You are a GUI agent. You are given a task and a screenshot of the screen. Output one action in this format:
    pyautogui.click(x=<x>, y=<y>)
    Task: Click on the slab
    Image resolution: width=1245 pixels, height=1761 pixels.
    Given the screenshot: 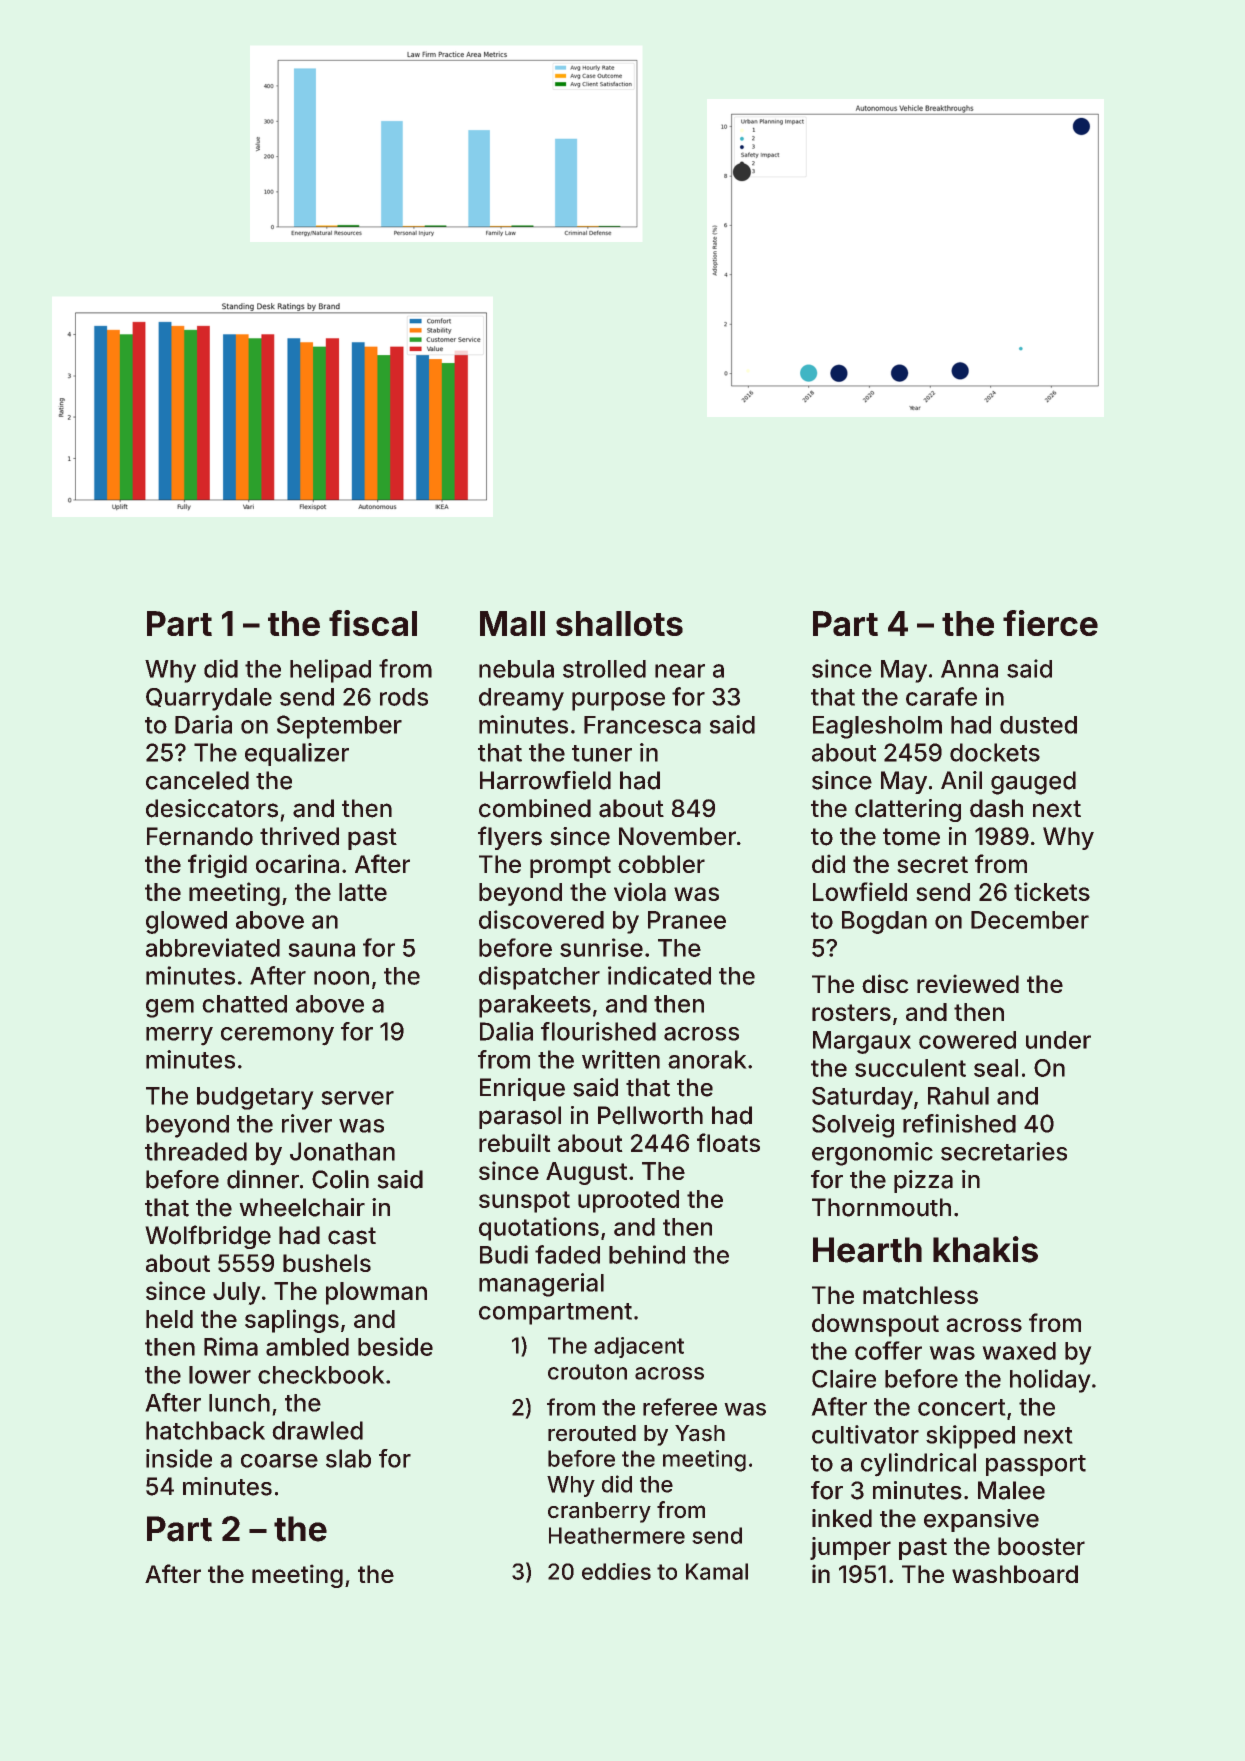 What is the action you would take?
    pyautogui.click(x=348, y=1458)
